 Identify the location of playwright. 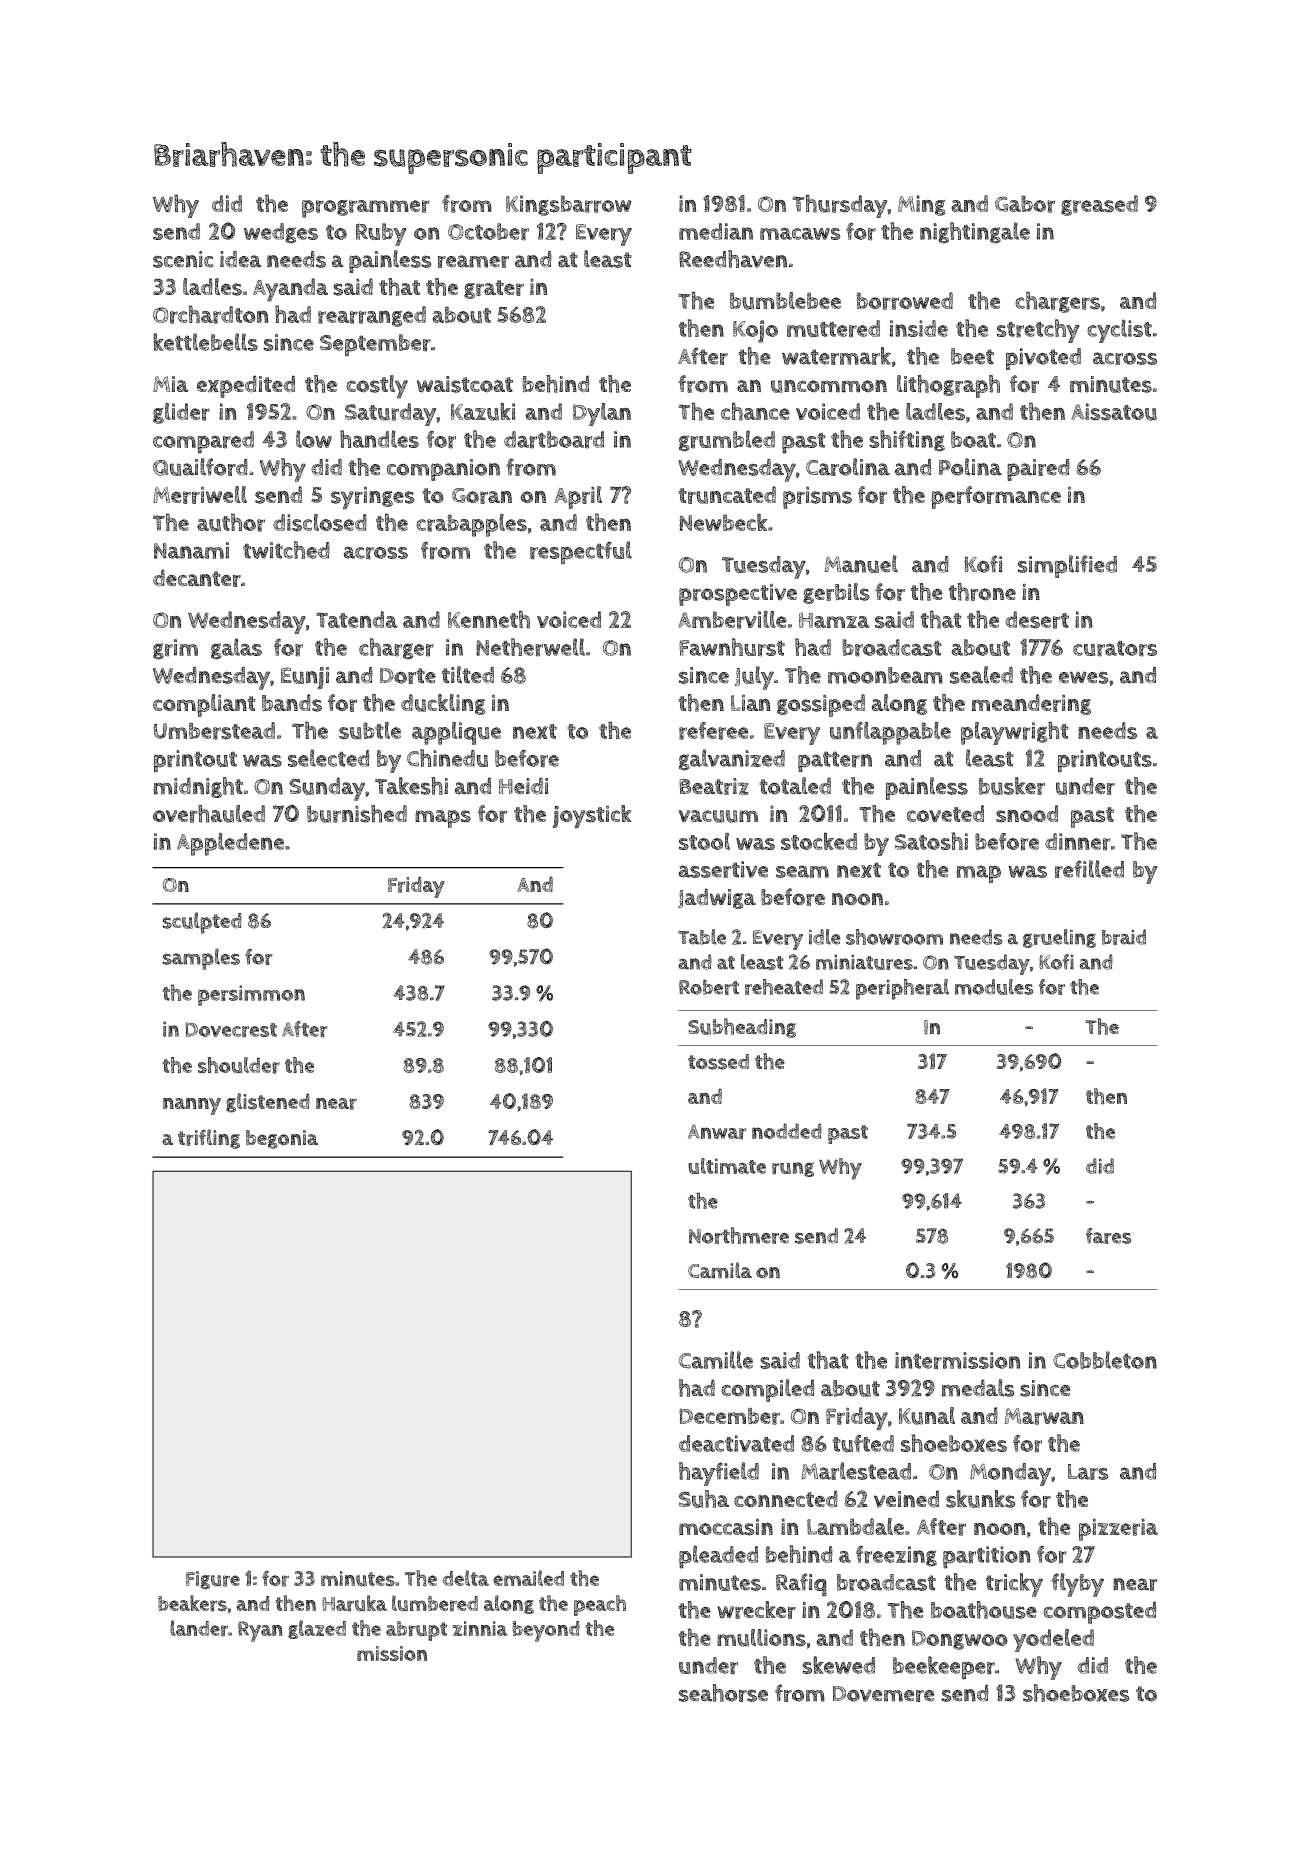
(1015, 733).
